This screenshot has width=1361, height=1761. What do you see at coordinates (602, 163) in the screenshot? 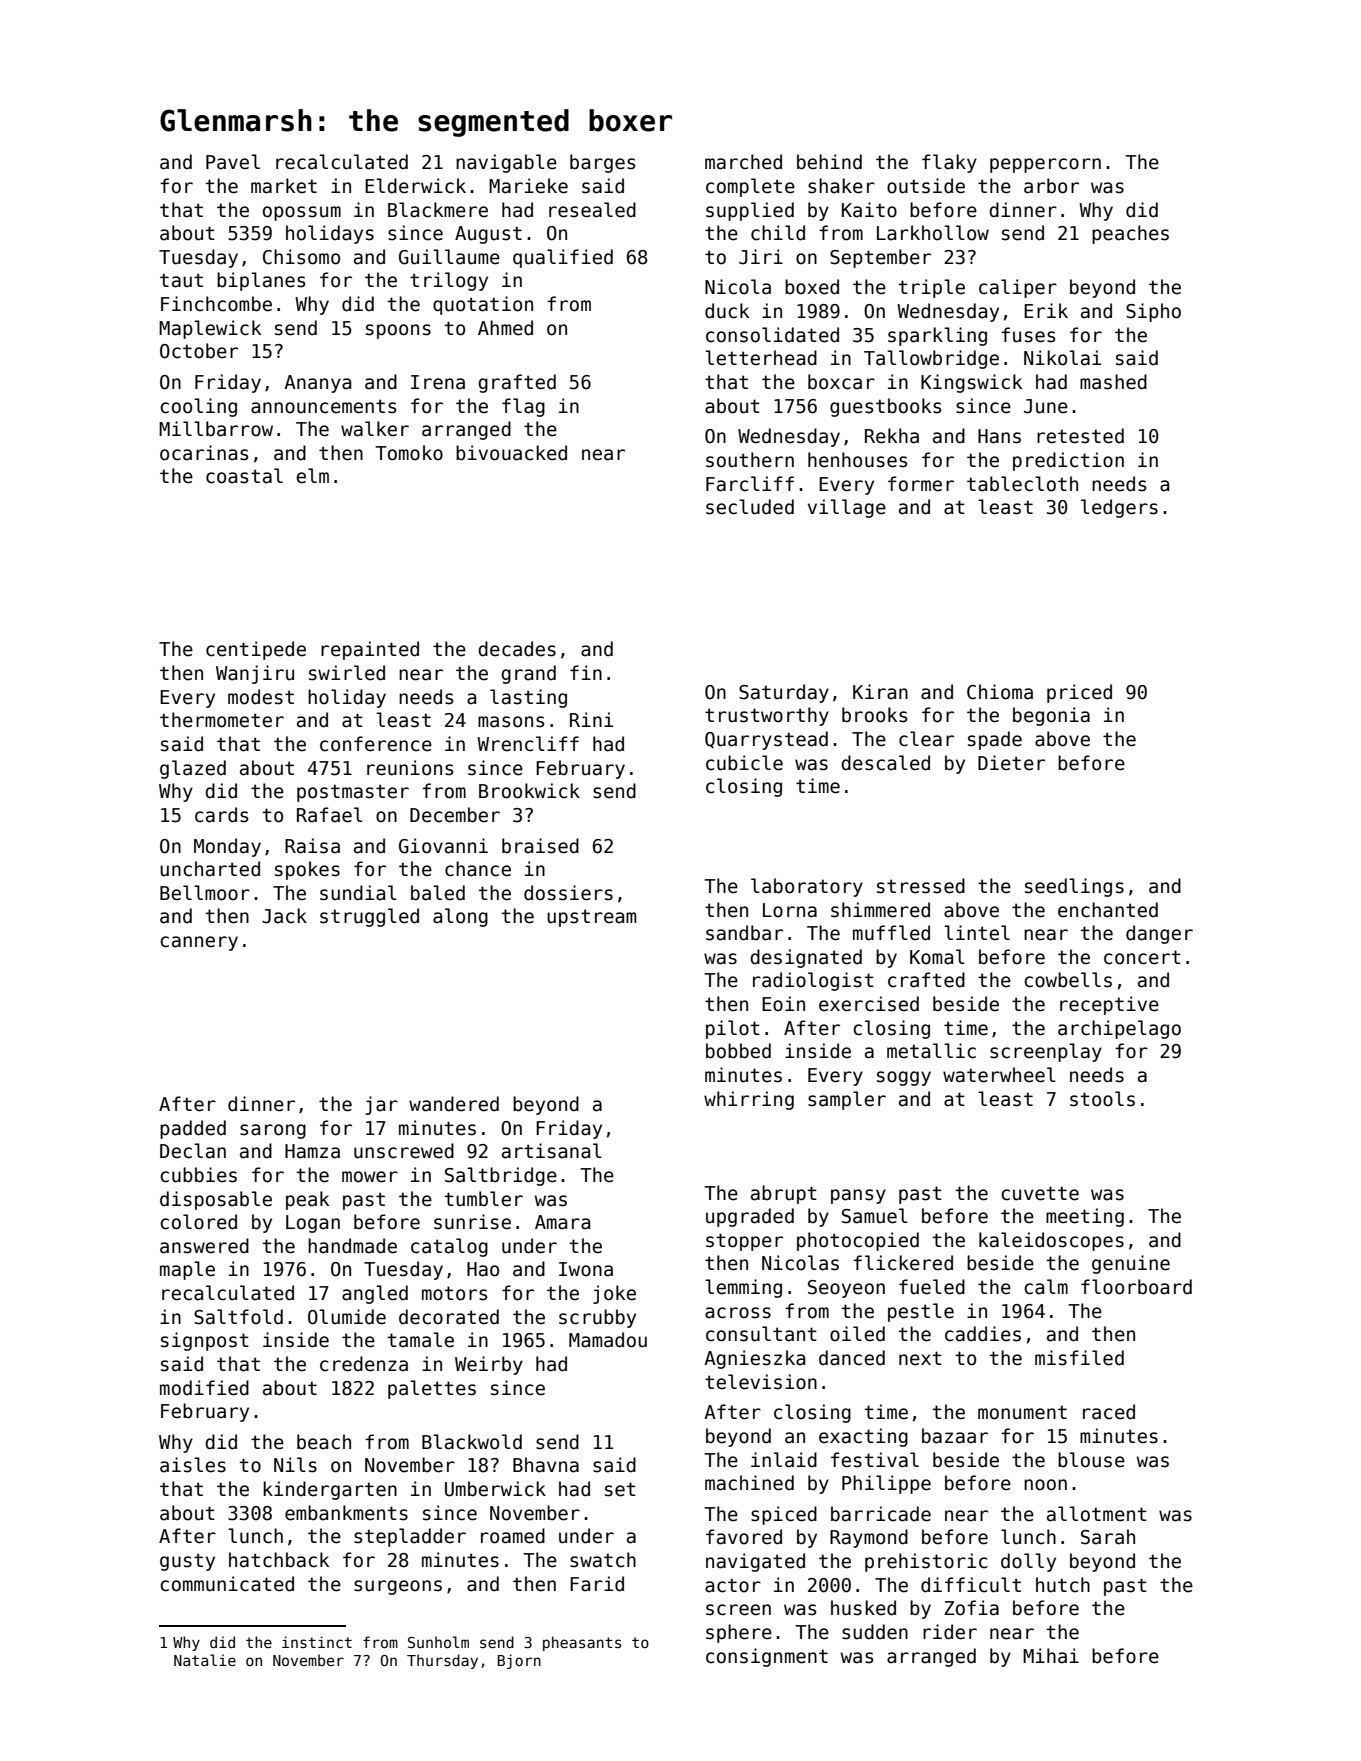
I see `barges` at bounding box center [602, 163].
